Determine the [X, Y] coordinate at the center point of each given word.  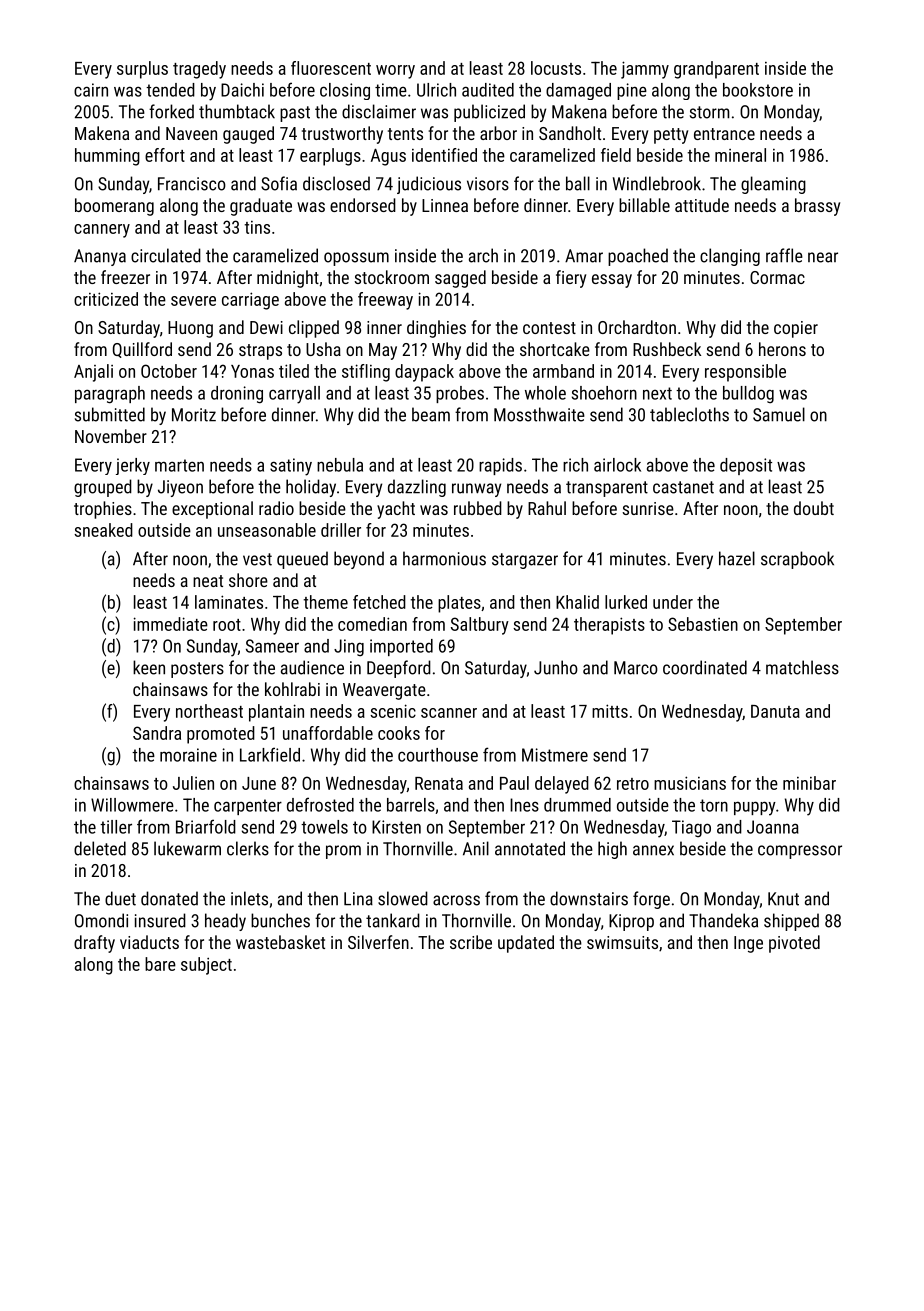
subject [206, 966]
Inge [748, 944]
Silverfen [378, 942]
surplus [142, 70]
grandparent [716, 70]
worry [395, 72]
